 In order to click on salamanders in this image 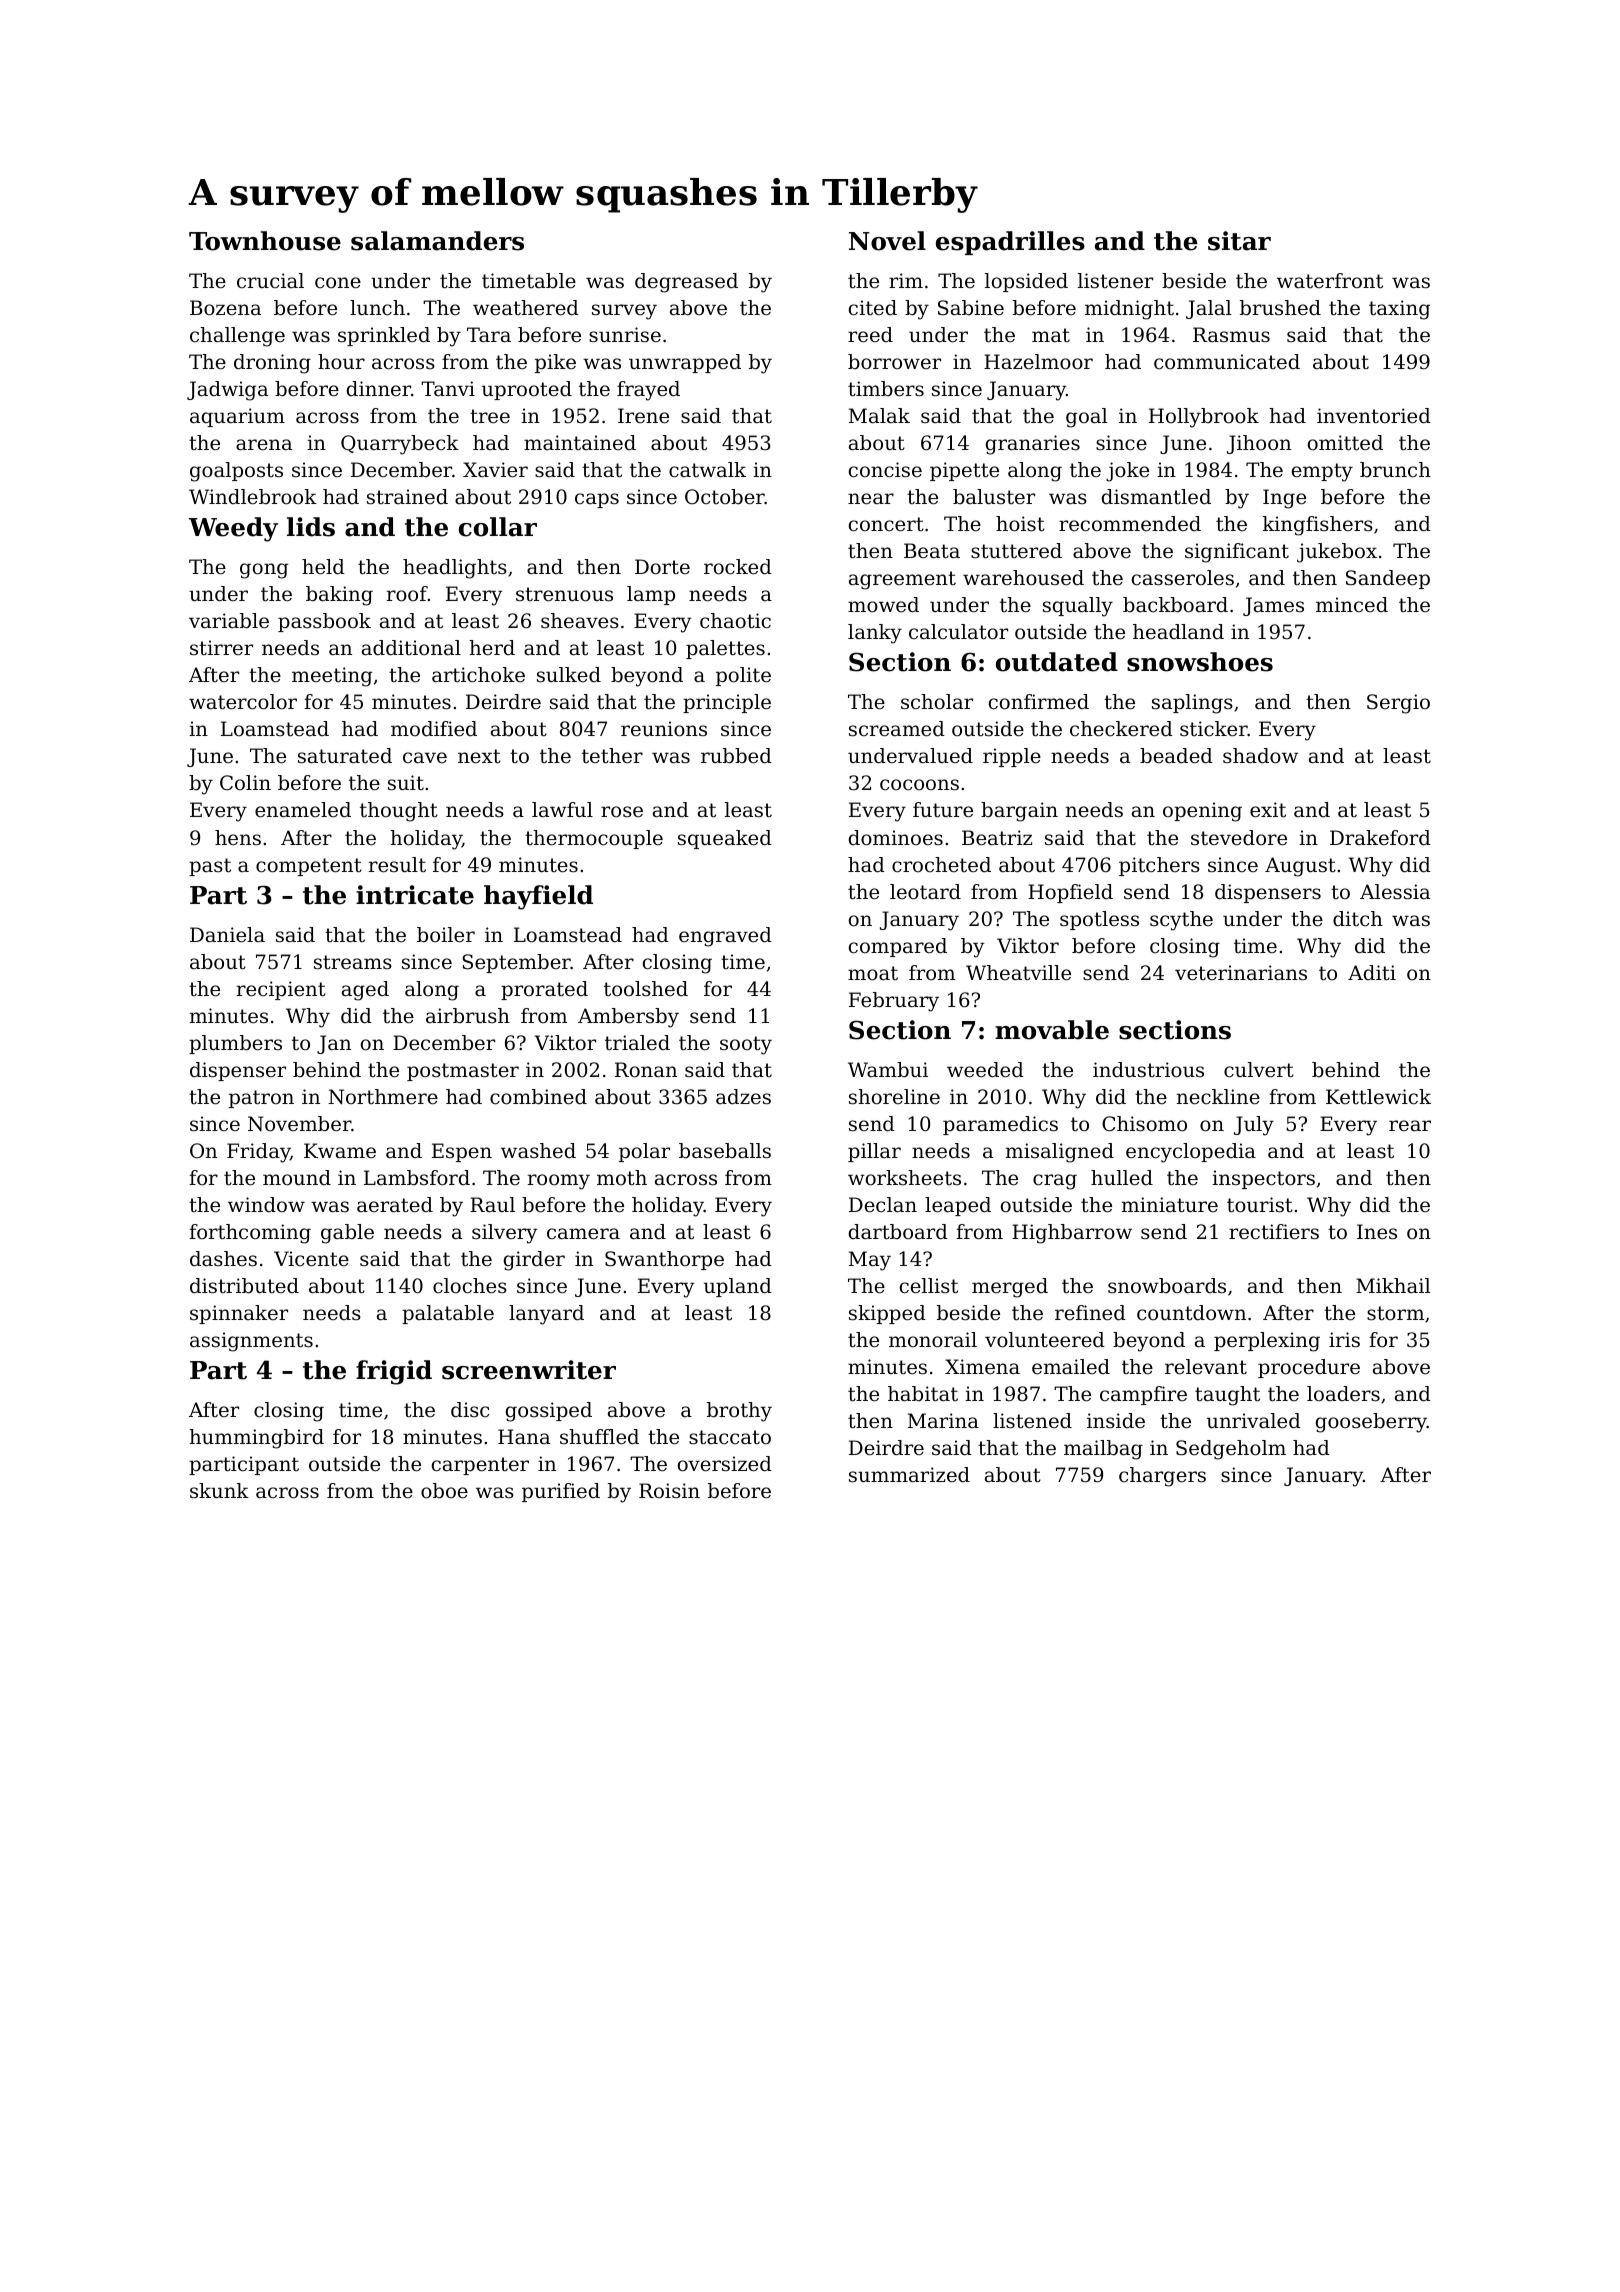, I will do `click(437, 241)`.
